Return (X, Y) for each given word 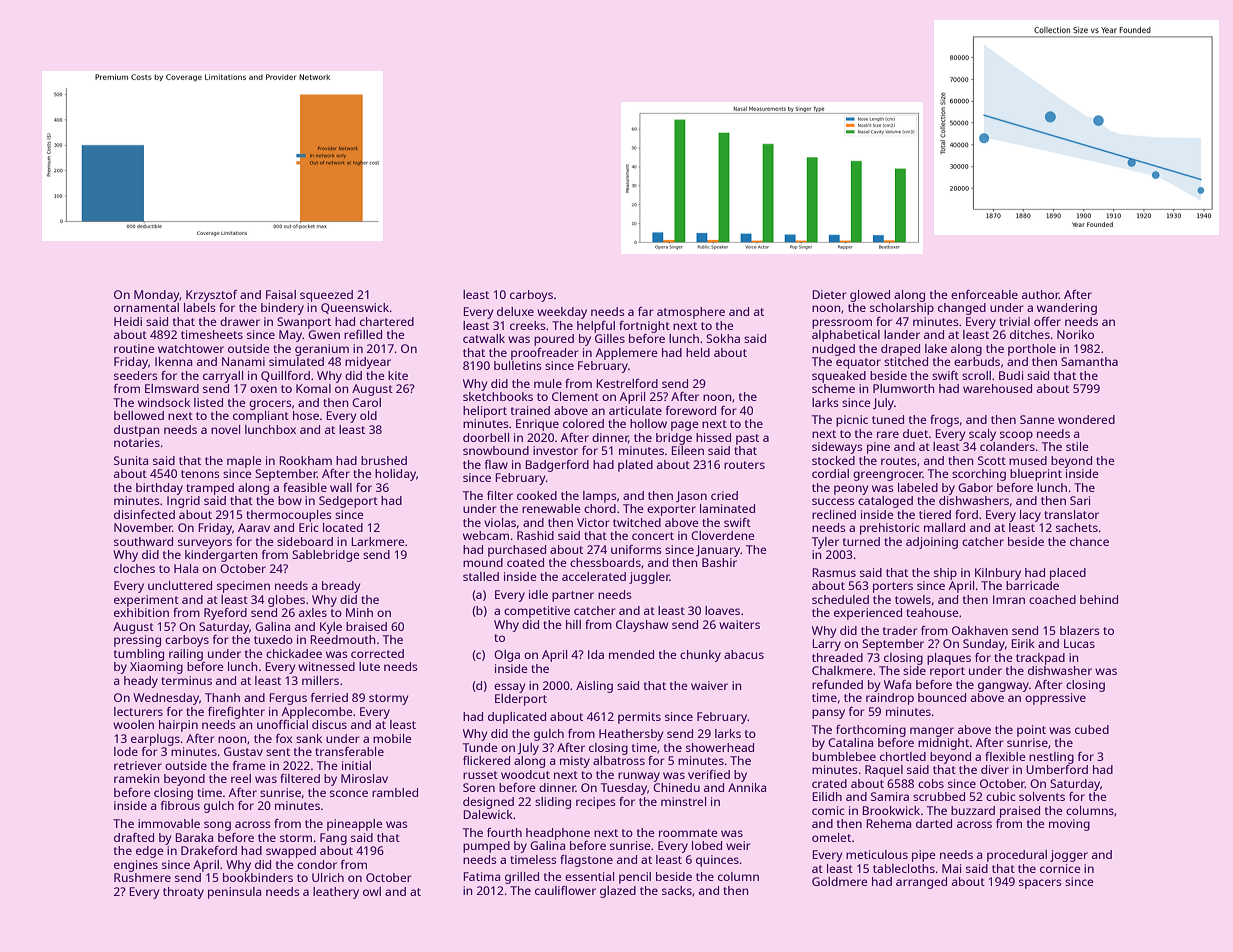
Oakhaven (980, 630)
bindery (282, 309)
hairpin (178, 726)
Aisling (594, 687)
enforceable (984, 294)
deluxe (515, 311)
